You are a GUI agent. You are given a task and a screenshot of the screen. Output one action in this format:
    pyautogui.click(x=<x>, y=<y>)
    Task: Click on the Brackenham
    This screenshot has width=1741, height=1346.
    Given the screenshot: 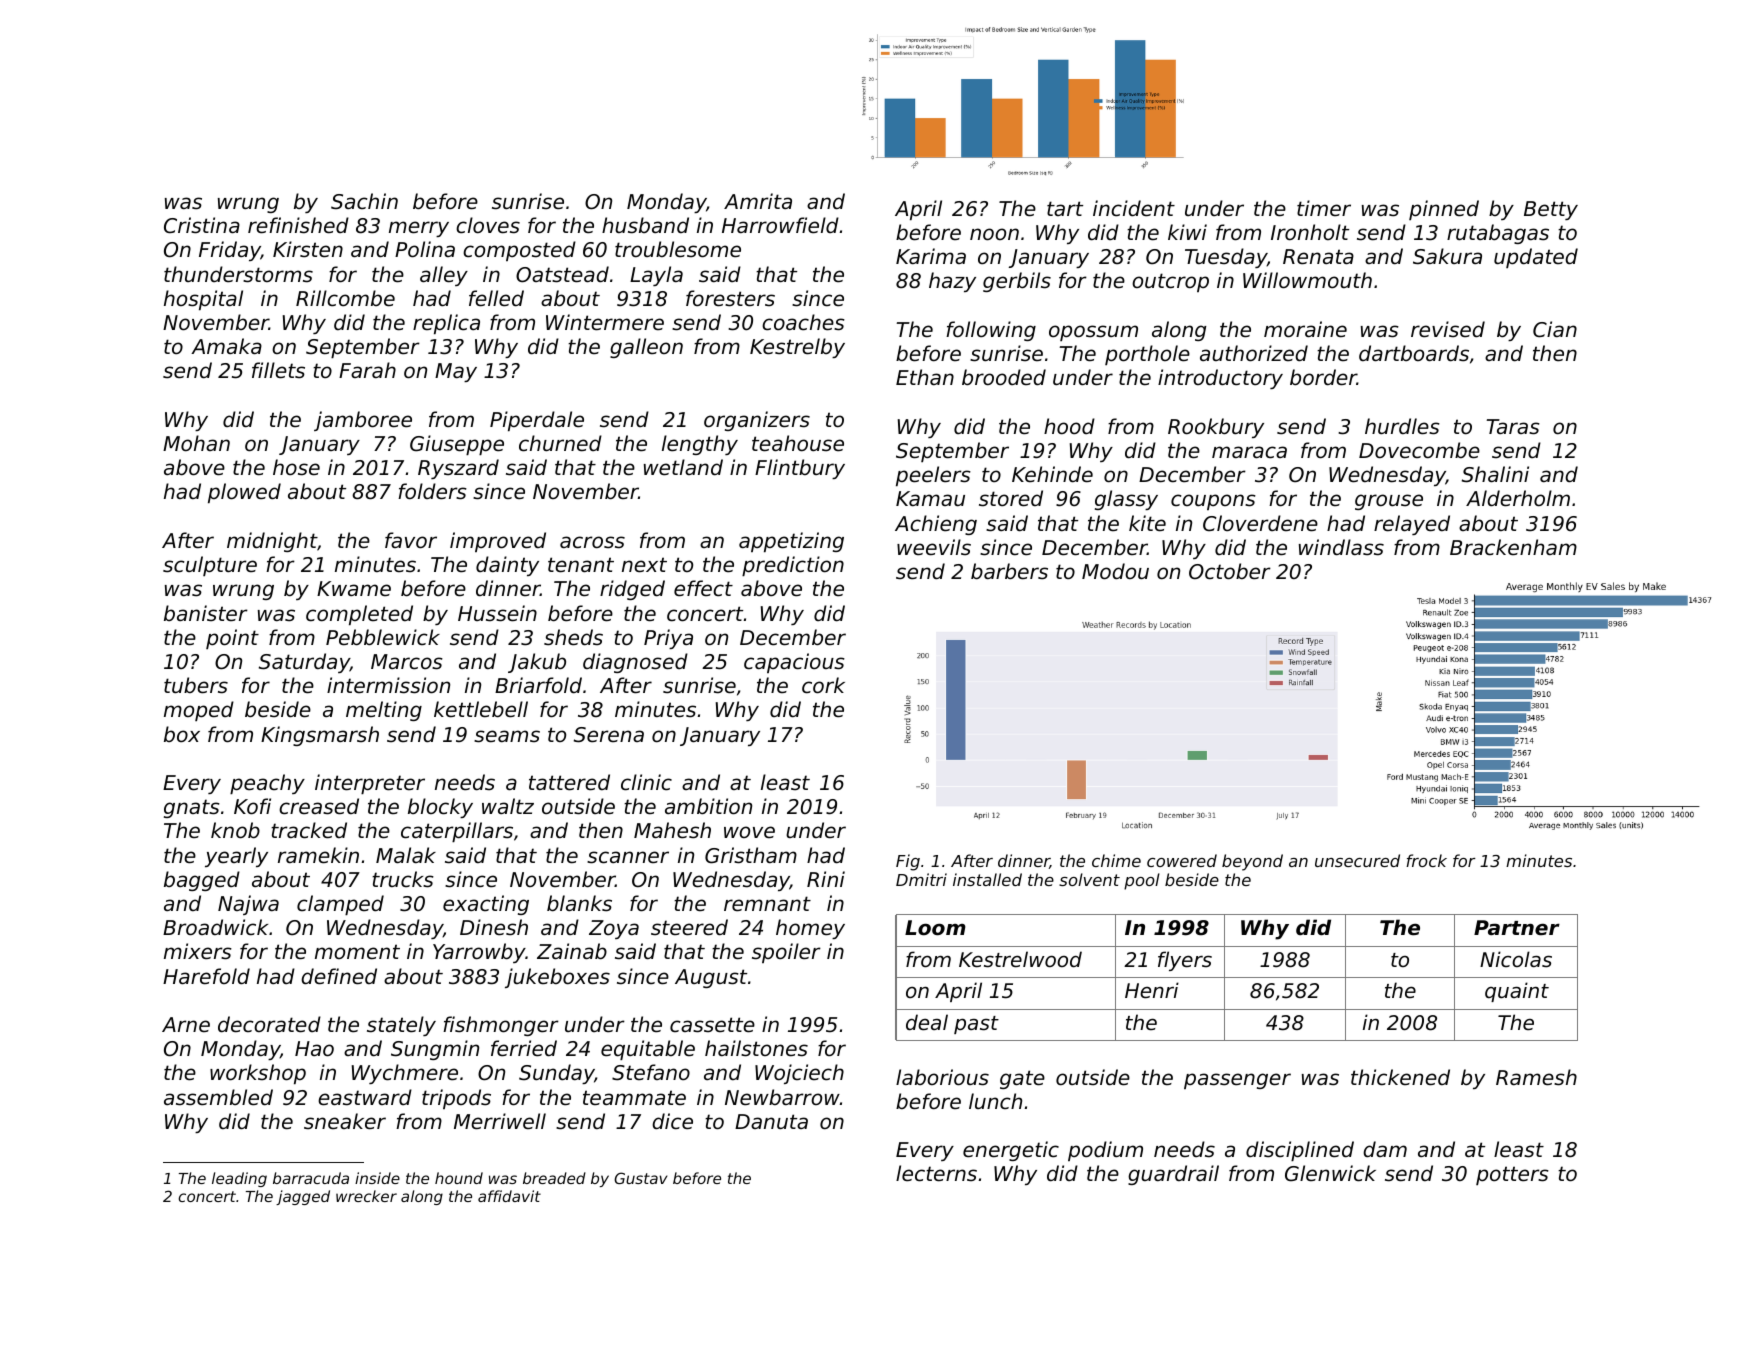 What is the action you would take?
    pyautogui.click(x=1513, y=547)
